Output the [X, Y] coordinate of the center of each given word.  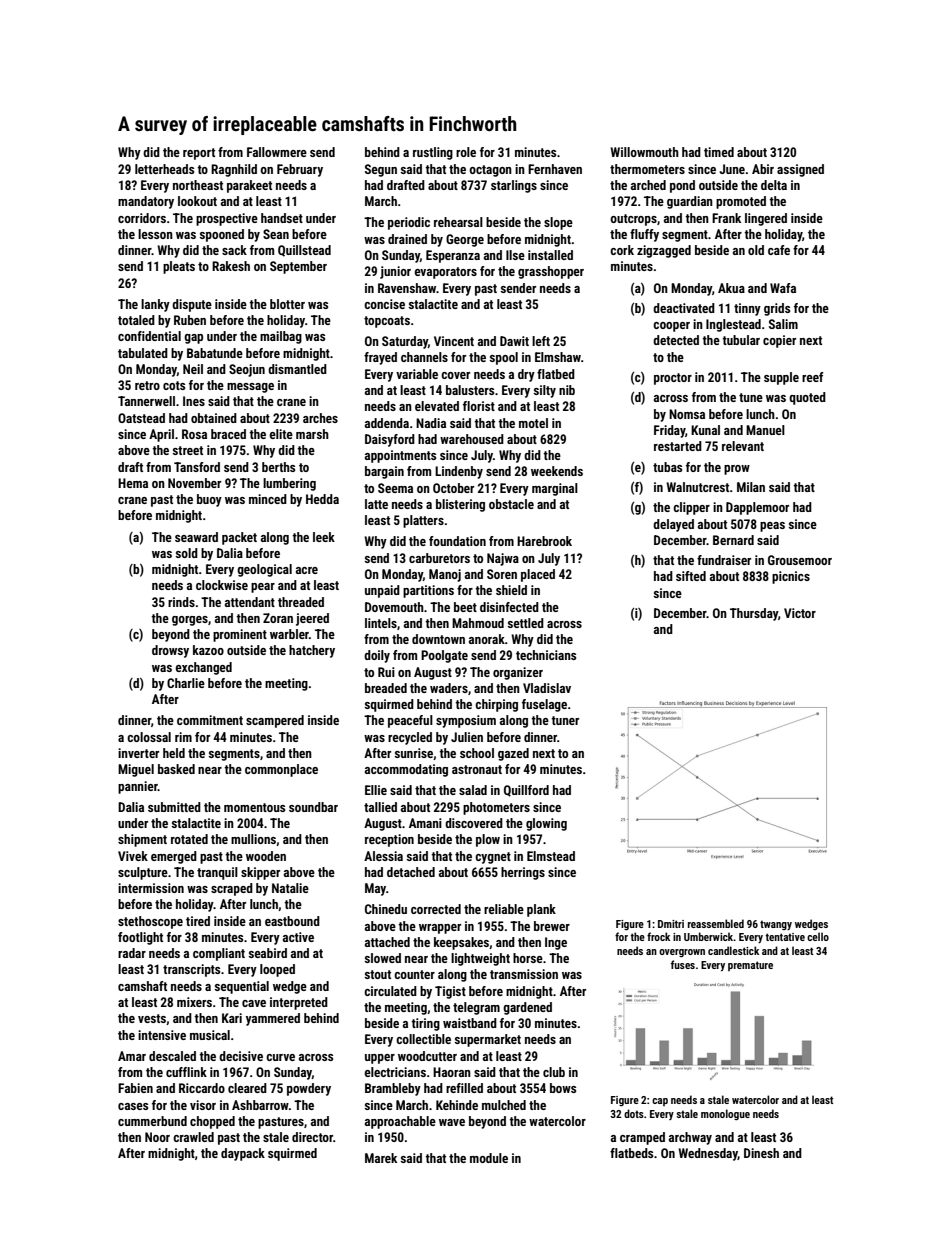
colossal [149, 737]
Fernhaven [555, 169]
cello [818, 936]
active [298, 937]
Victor [800, 613]
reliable [504, 909]
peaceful [410, 721]
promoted [741, 202]
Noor [157, 1137]
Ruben [190, 320]
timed [719, 152]
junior [395, 272]
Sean [276, 234]
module [489, 1158]
